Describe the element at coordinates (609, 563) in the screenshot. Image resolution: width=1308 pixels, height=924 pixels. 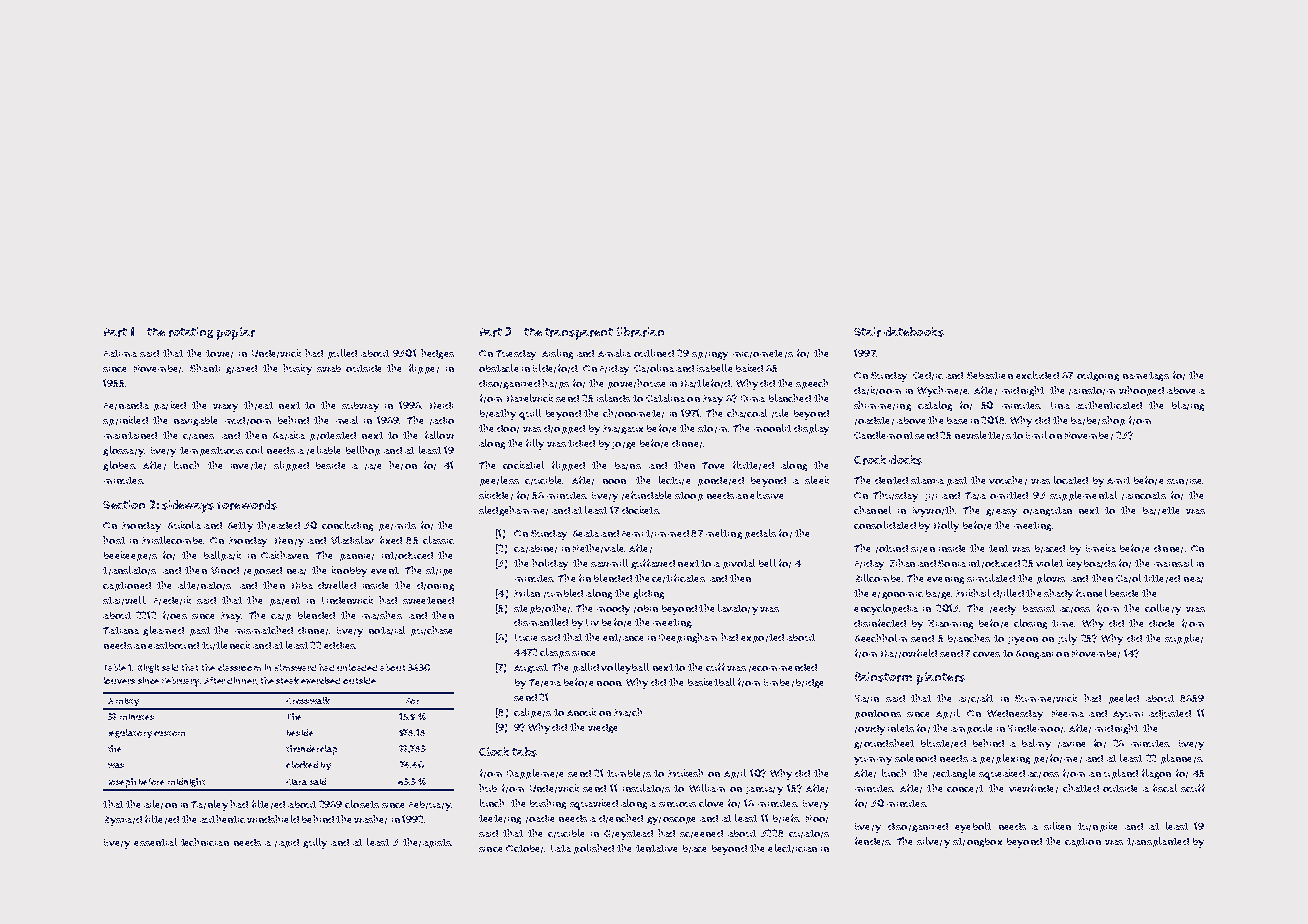
I see `sawmill` at that location.
